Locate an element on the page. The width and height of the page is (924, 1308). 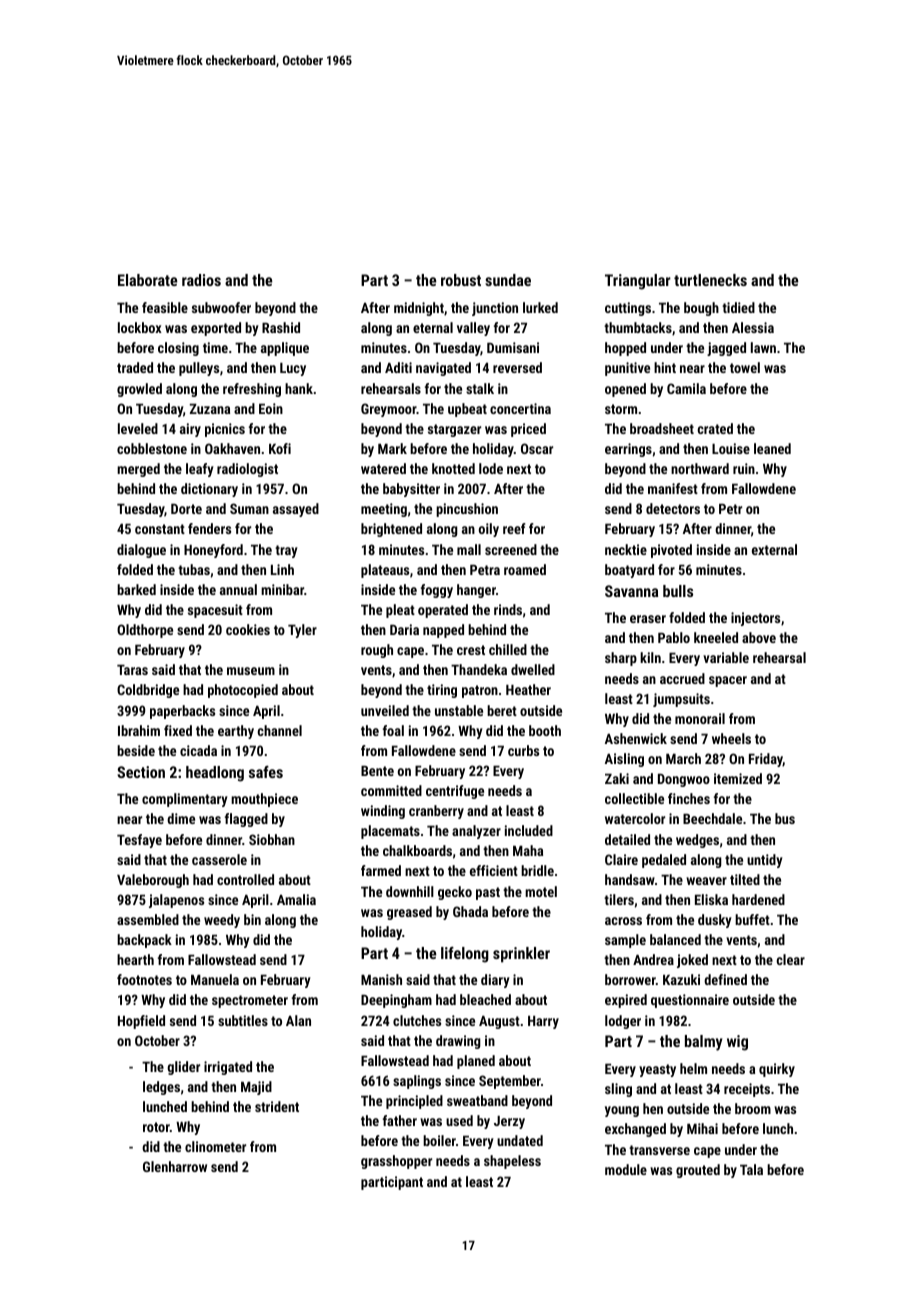
turtlenecks is located at coordinates (710, 280).
